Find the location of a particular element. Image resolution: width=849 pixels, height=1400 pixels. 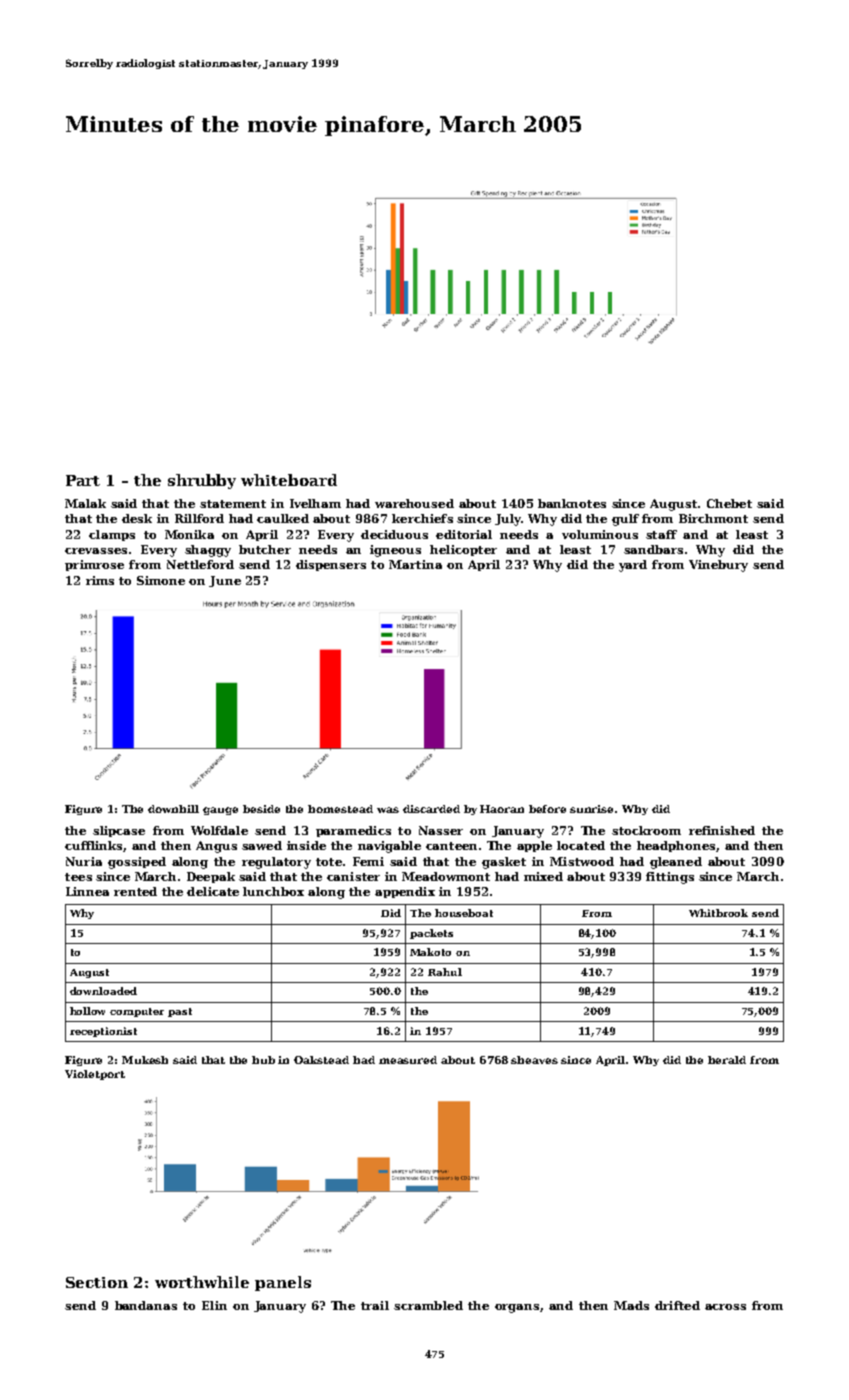

dispensers is located at coordinates (331, 565).
